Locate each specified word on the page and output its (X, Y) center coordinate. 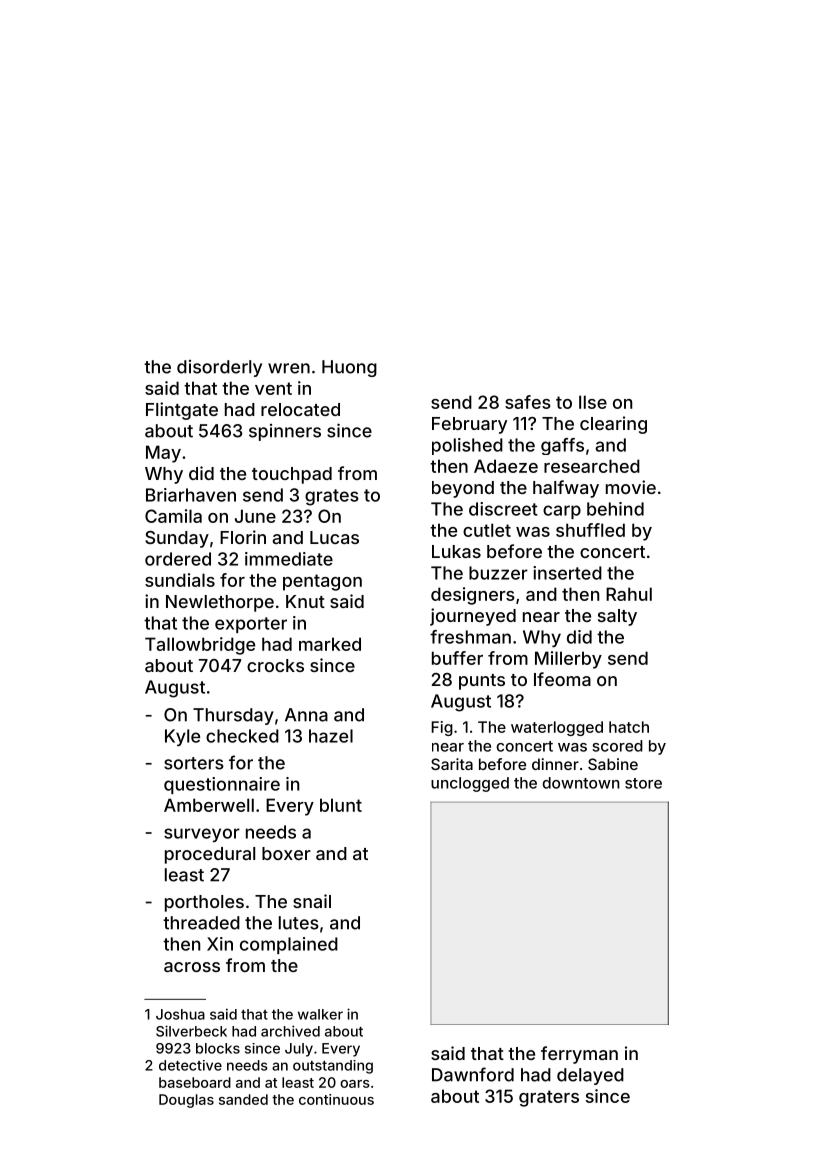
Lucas (334, 537)
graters (549, 1098)
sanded (243, 1099)
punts (482, 682)
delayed (590, 1076)
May (163, 454)
